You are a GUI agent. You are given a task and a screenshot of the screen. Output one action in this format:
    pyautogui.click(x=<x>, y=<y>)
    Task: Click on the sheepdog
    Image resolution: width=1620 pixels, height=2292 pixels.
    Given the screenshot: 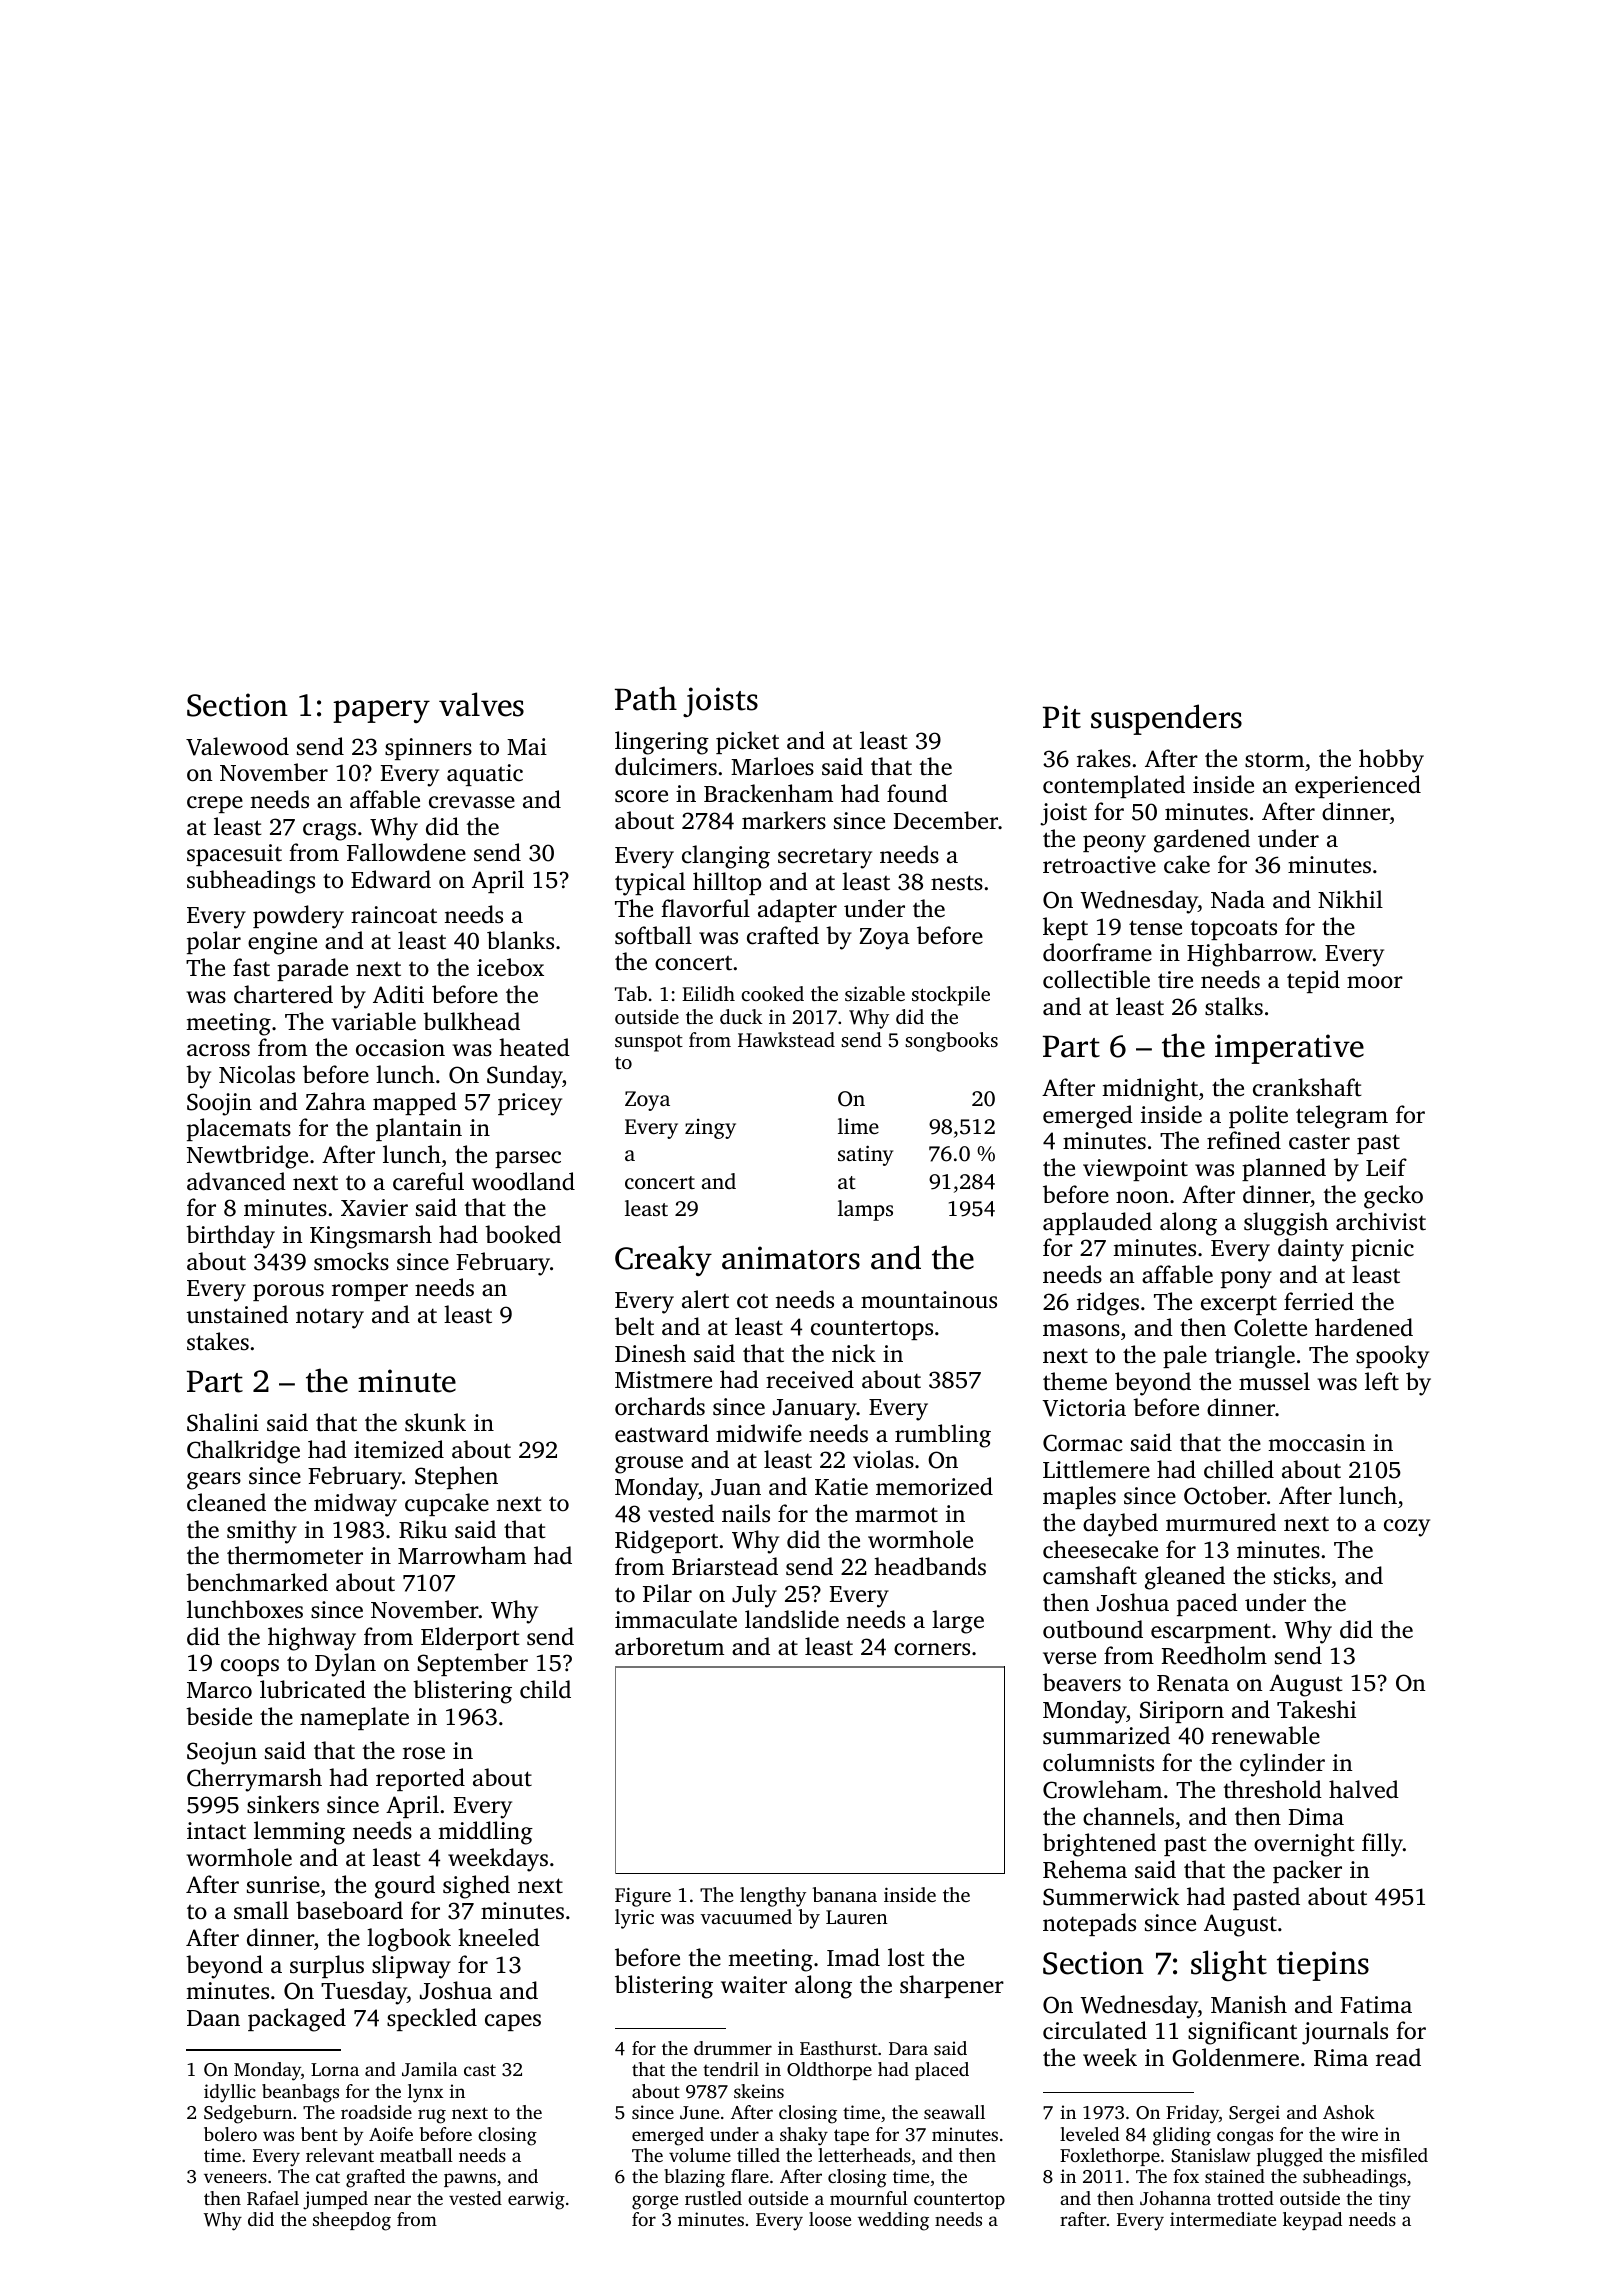 What is the action you would take?
    pyautogui.click(x=352, y=2221)
